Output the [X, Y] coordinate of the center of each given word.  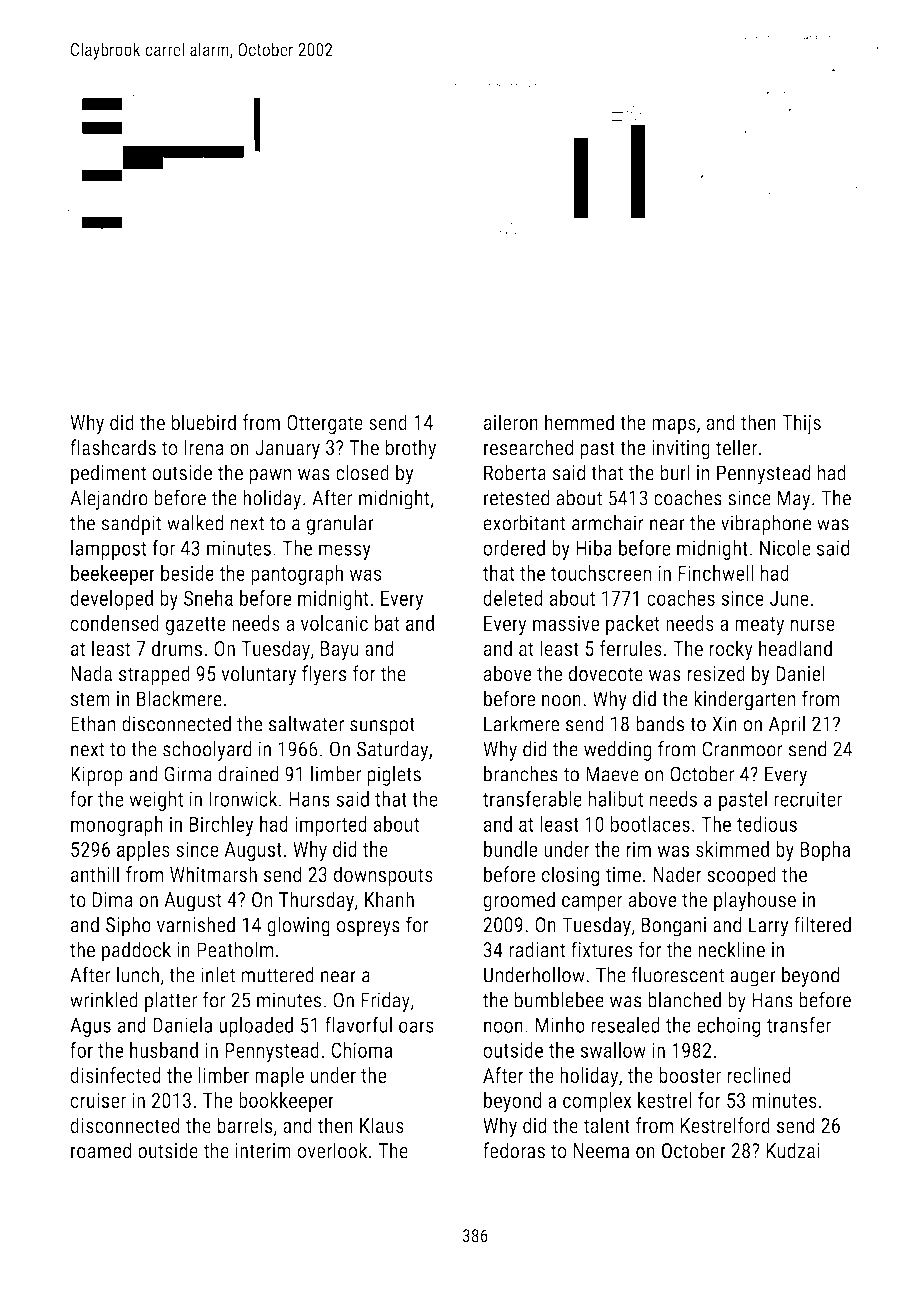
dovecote [606, 673]
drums [177, 648]
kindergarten [745, 700]
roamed [101, 1150]
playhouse [755, 901]
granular [340, 525]
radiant [537, 949]
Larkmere [521, 723]
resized [716, 673]
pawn [271, 477]
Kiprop [97, 776]
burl [675, 472]
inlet [218, 974]
